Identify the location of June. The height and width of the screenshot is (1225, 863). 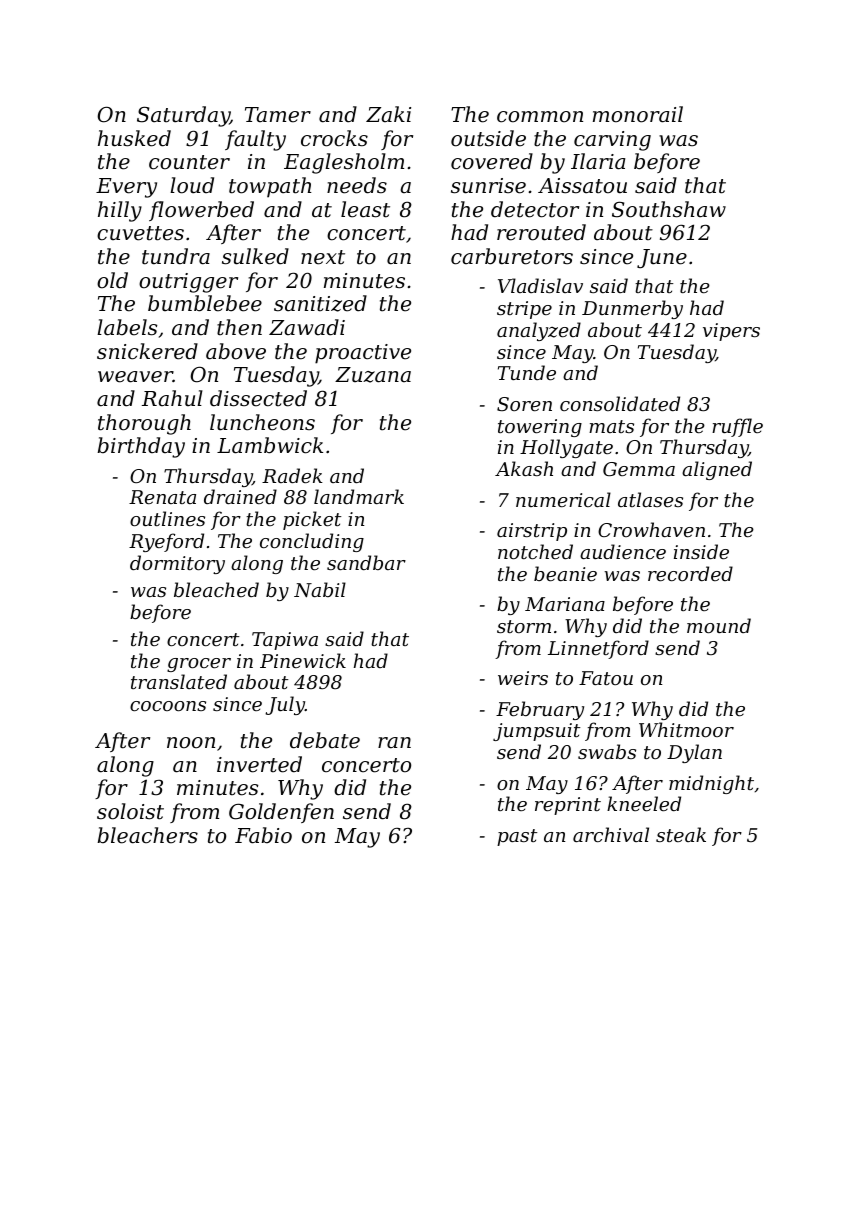
(662, 259).
